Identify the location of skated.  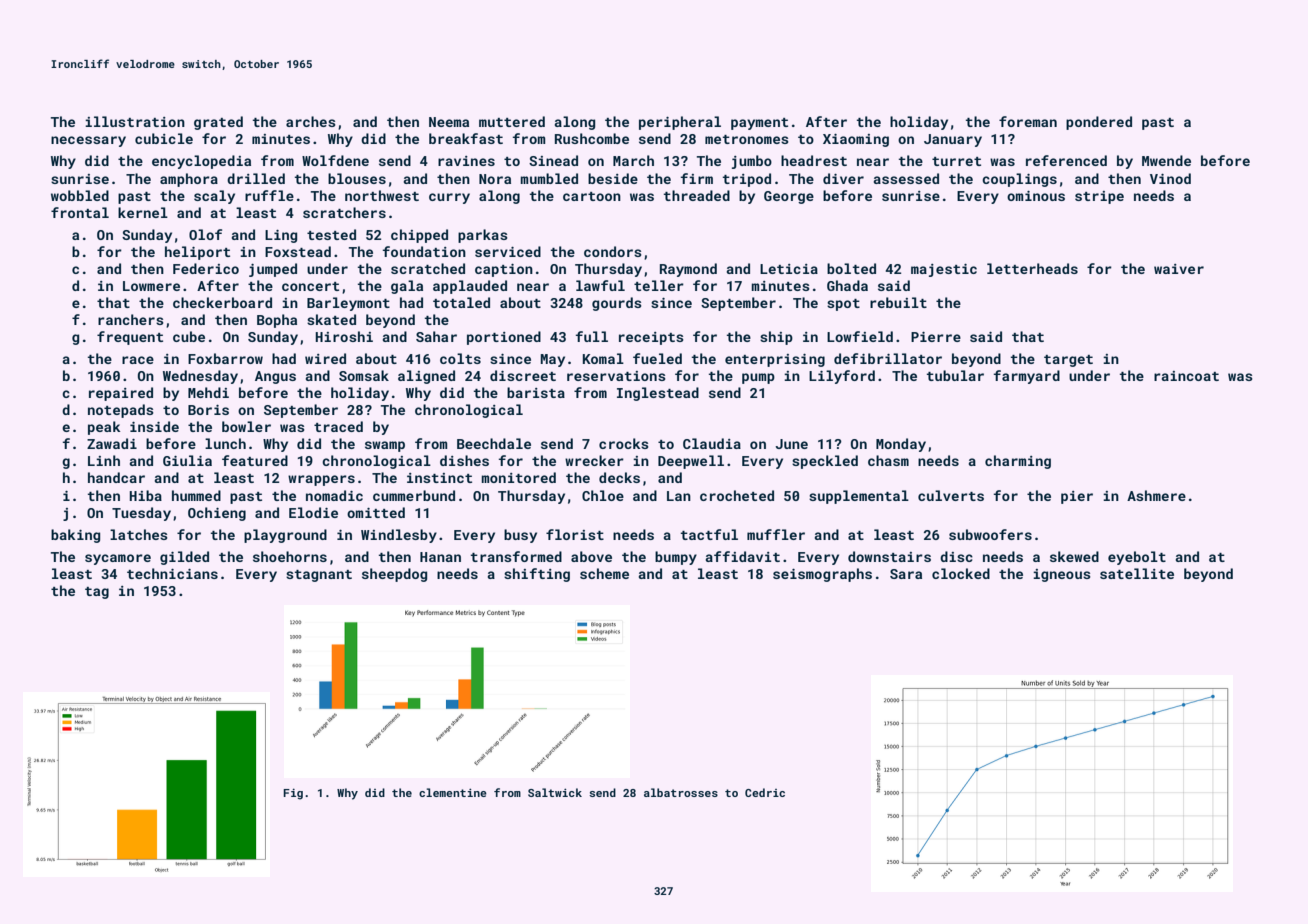
(331, 319).
